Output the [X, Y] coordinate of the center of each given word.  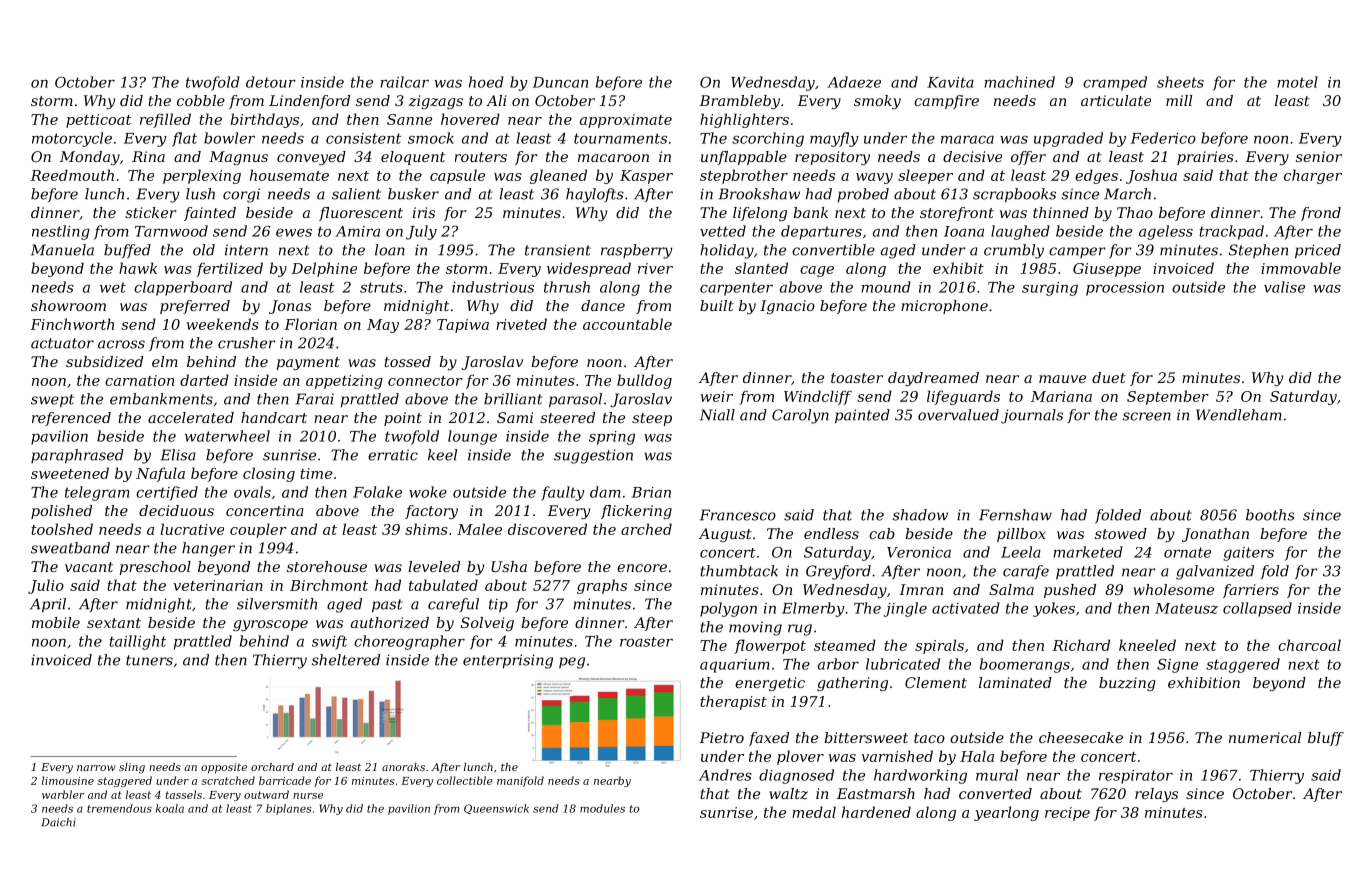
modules [602, 808]
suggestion [593, 456]
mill [1179, 100]
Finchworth [72, 324]
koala [170, 808]
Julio [46, 586]
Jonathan [1215, 535]
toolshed [62, 529]
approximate [626, 121]
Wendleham [1239, 415]
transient [558, 250]
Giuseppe [1107, 270]
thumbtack [739, 571]
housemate [289, 175]
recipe [1067, 814]
